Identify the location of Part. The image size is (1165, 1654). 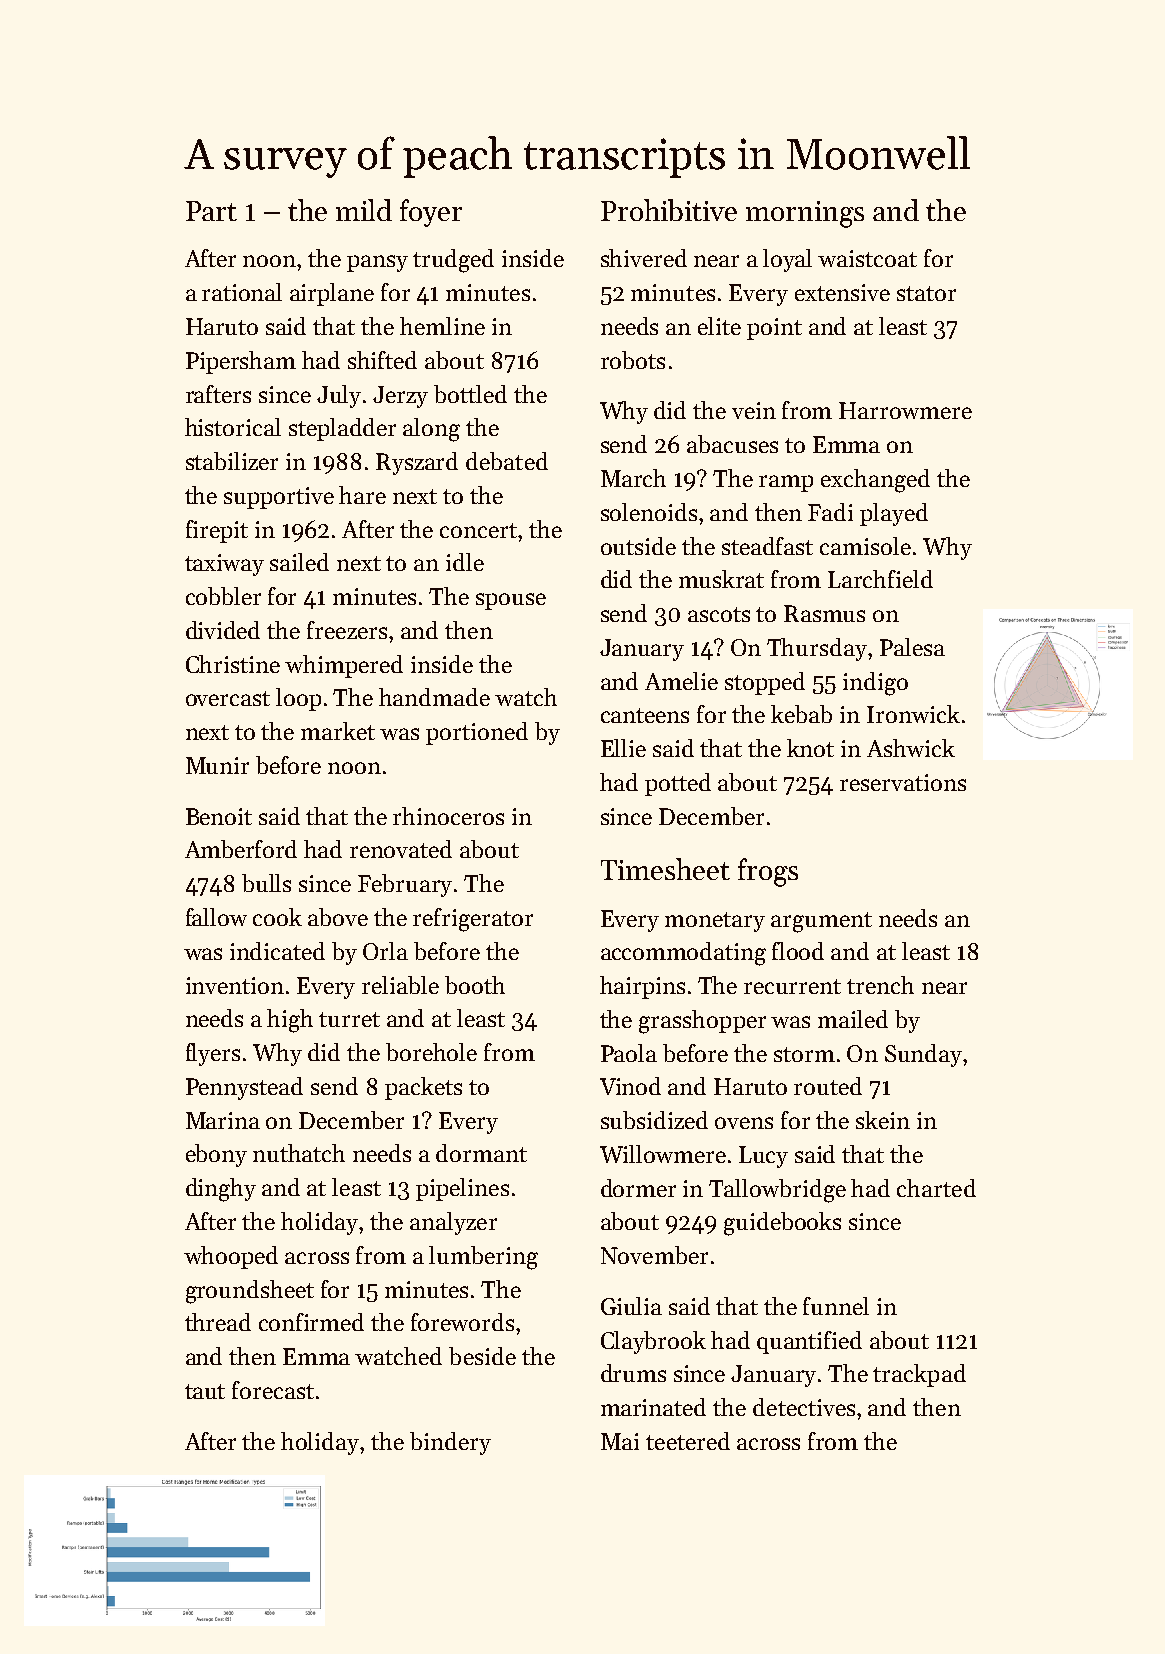
(211, 211).
